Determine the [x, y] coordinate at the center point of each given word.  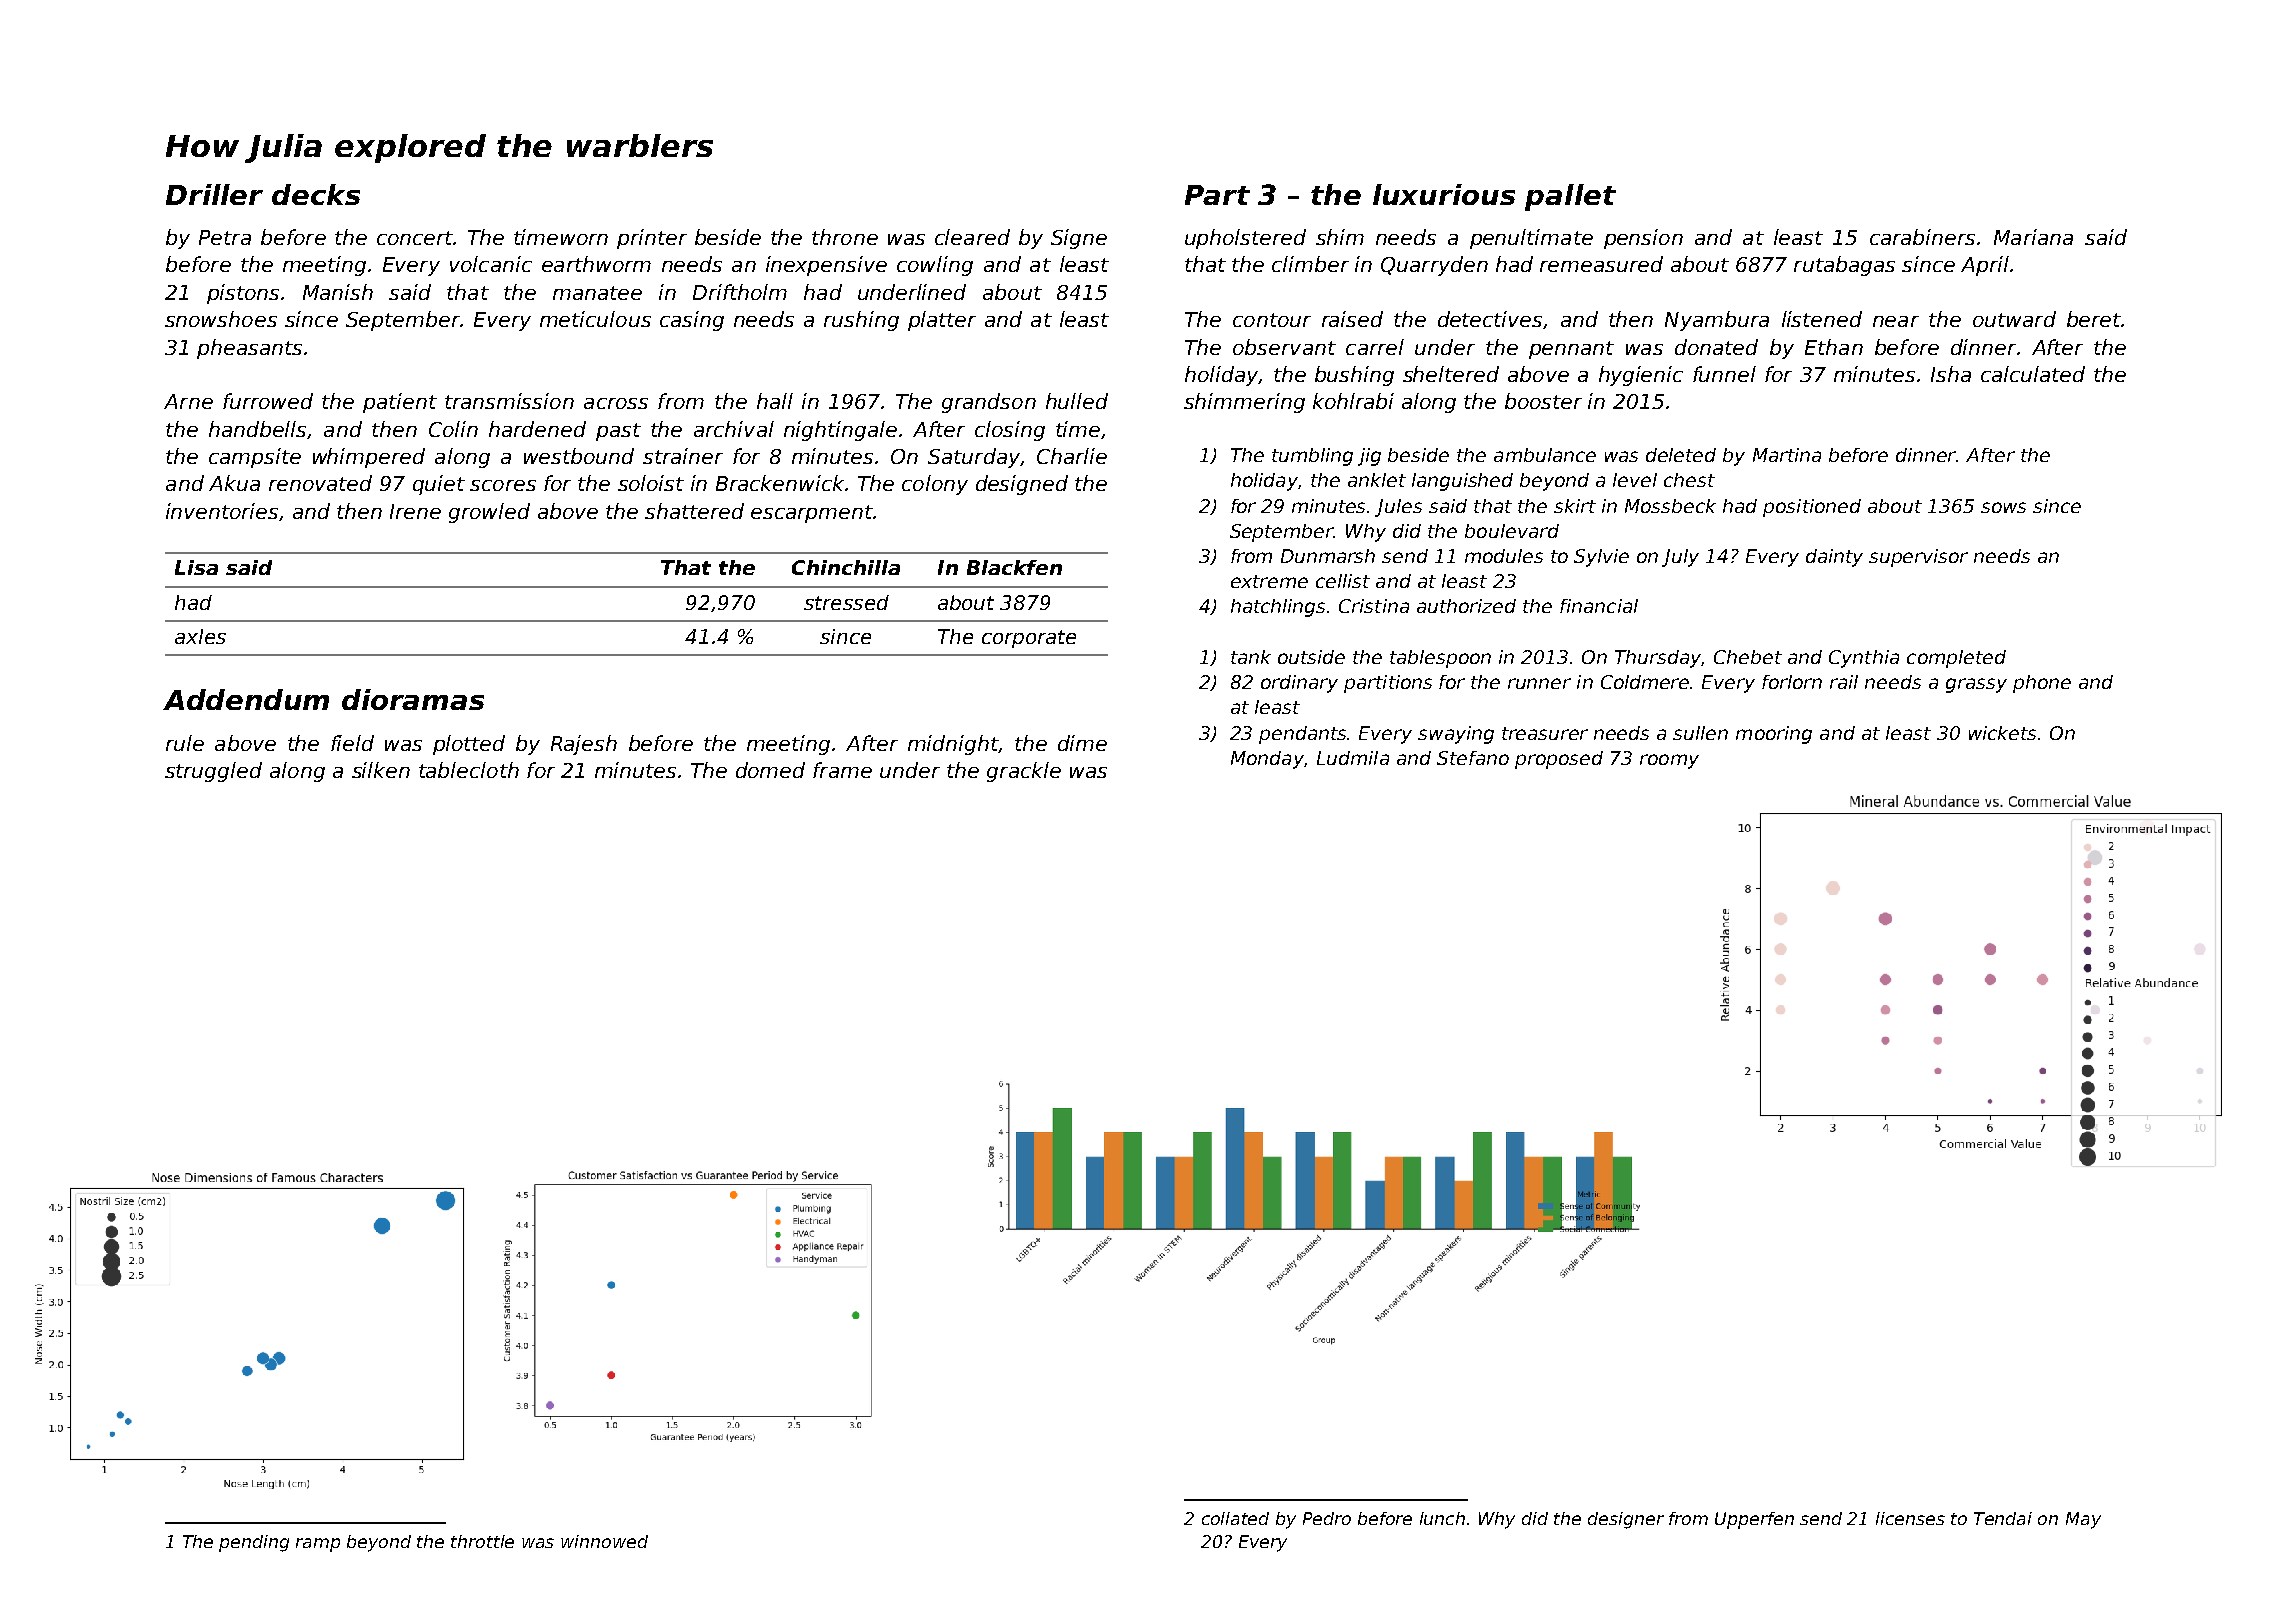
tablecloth [469, 770]
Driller [214, 194]
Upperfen [1754, 1520]
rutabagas [1844, 266]
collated [1235, 1518]
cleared [972, 237]
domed [770, 770]
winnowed [604, 1541]
